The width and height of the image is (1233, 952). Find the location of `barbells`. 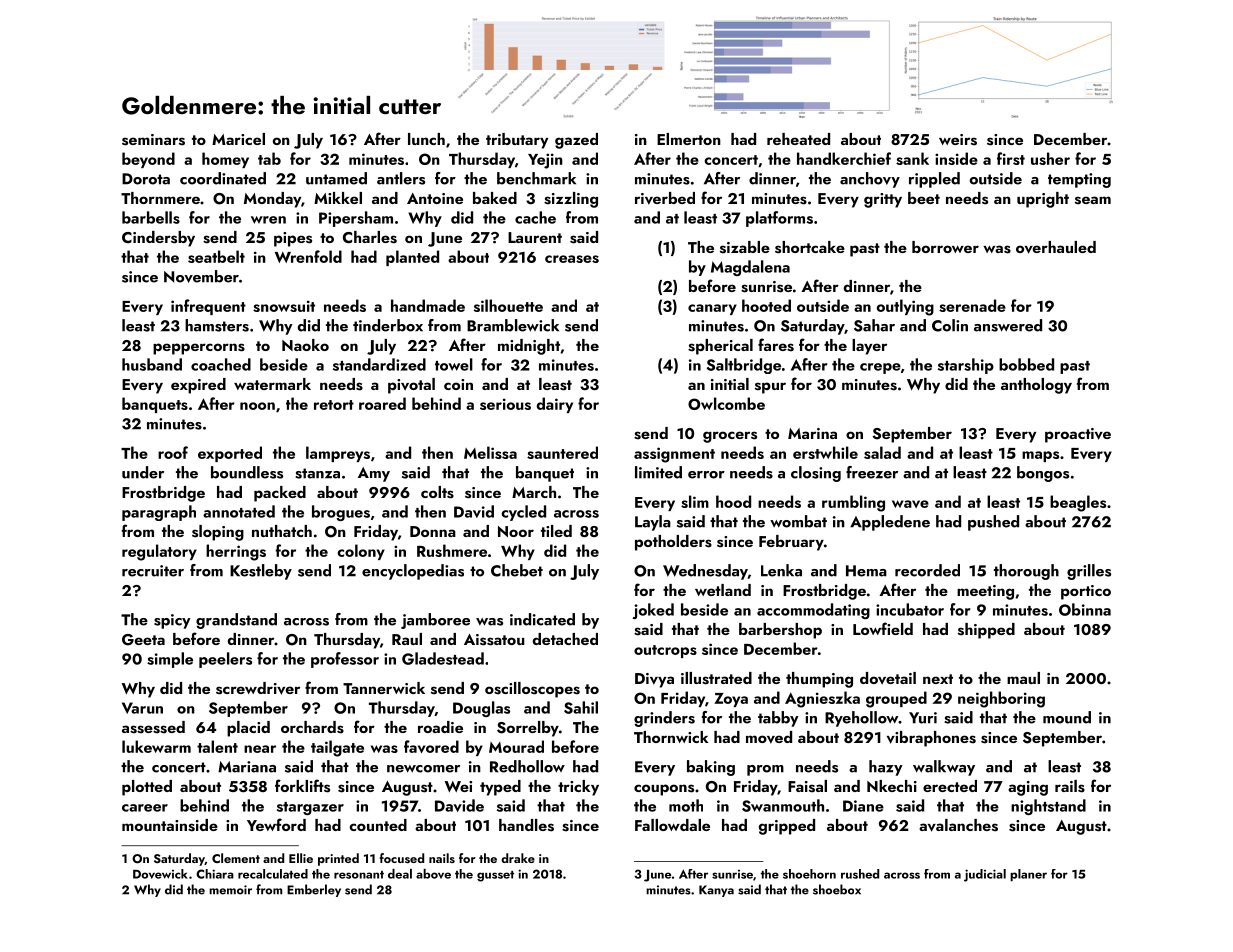

barbells is located at coordinates (151, 217).
